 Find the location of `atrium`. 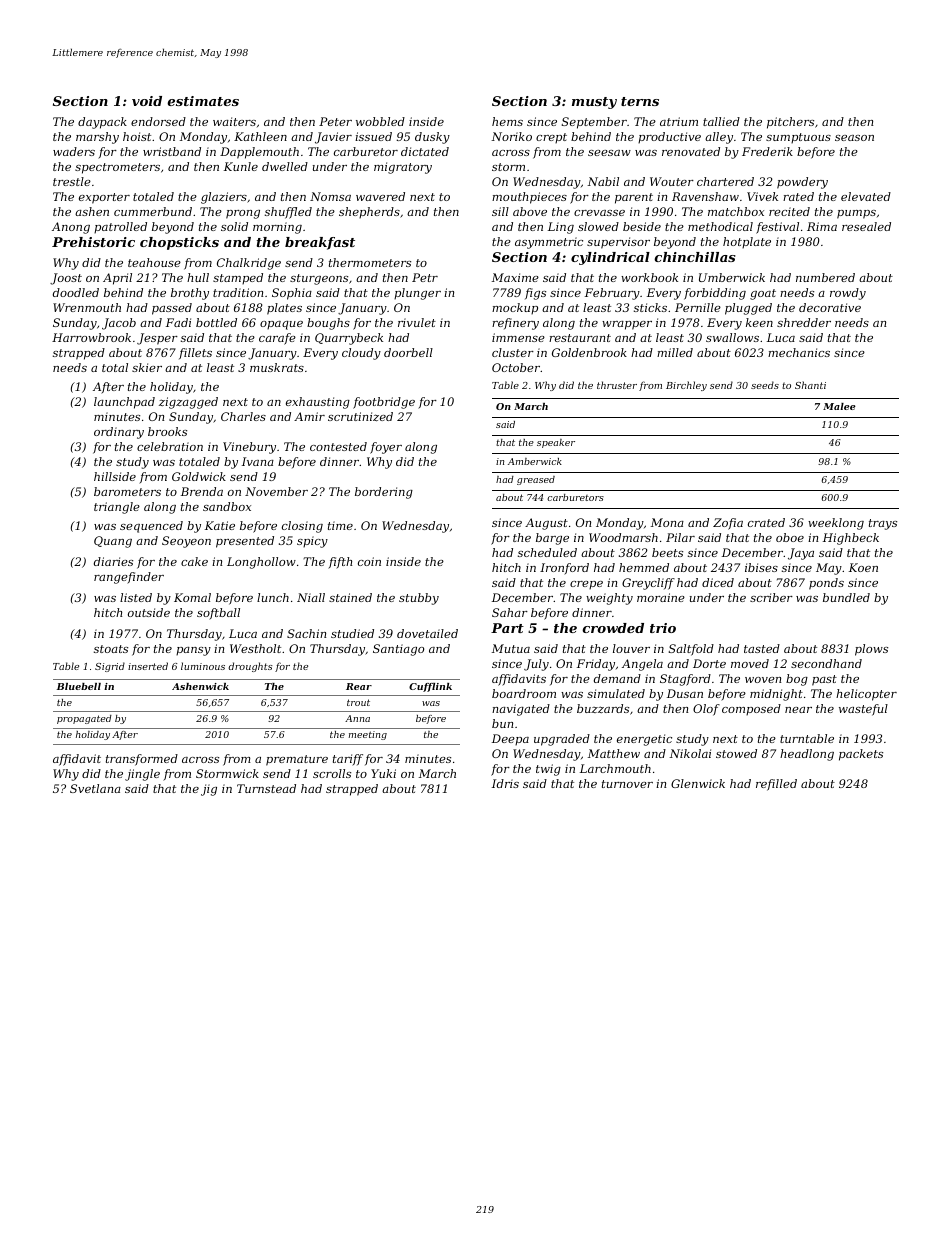

atrium is located at coordinates (679, 121).
